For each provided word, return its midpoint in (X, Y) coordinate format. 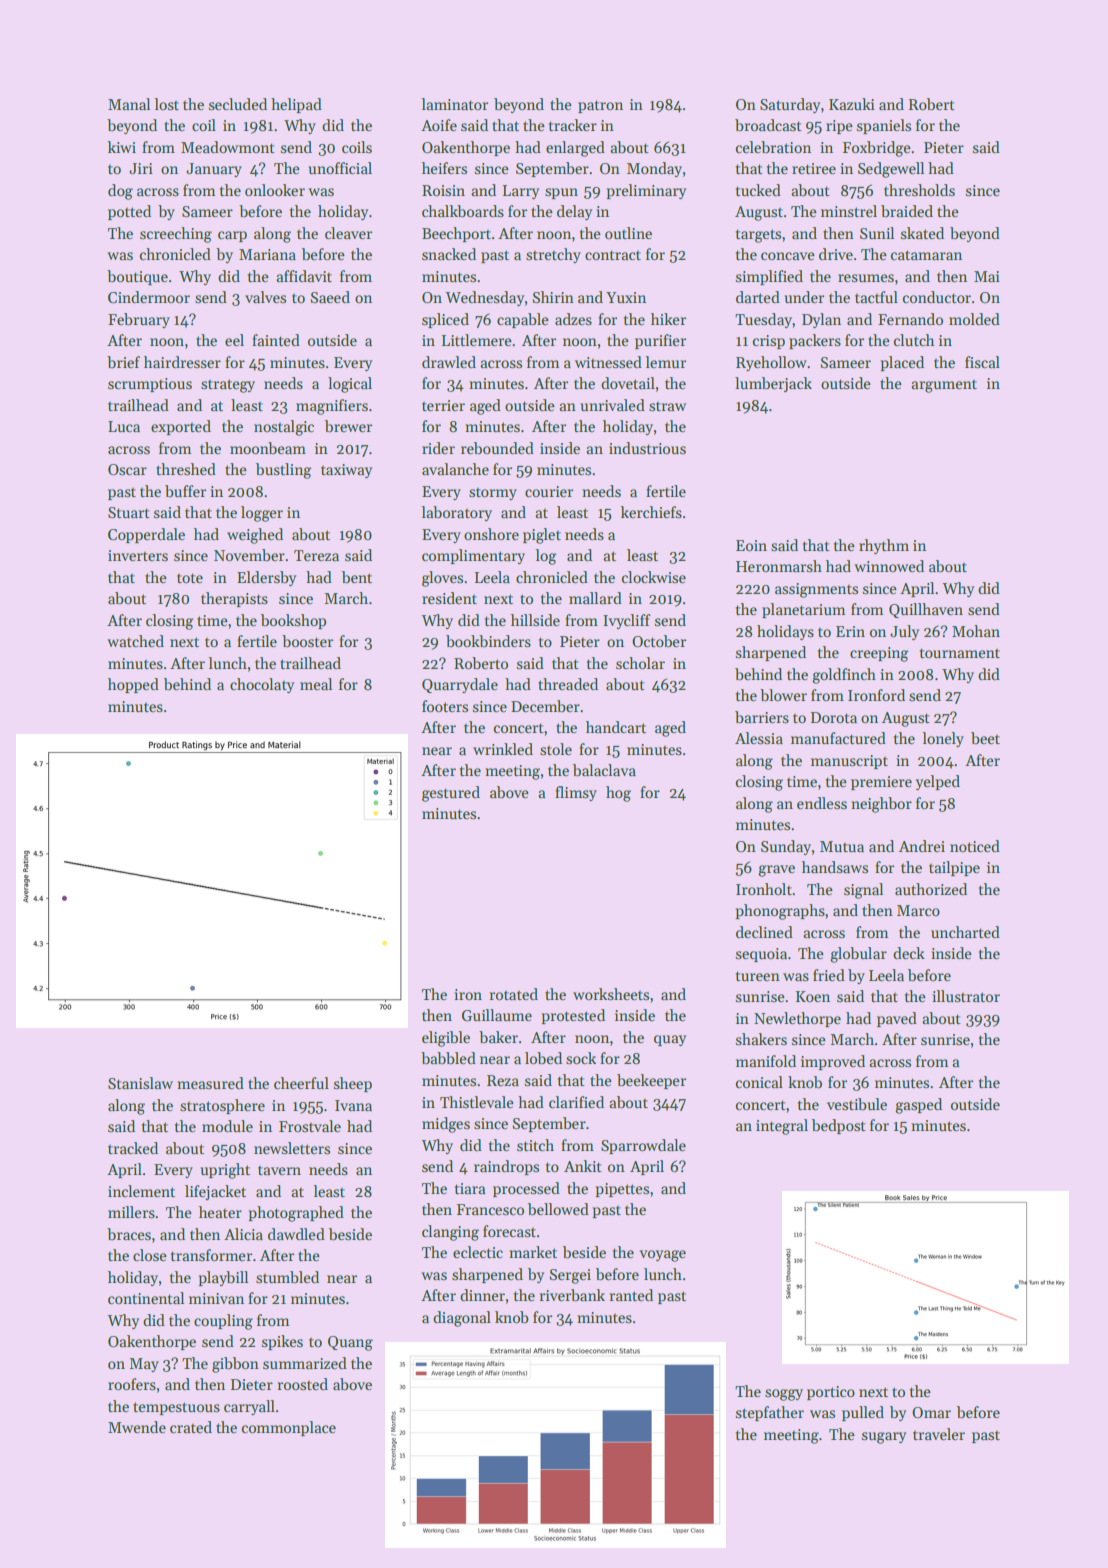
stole (556, 749)
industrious (647, 448)
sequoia (761, 955)
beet (985, 738)
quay (670, 1040)
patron (600, 106)
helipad (296, 105)
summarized (305, 1363)
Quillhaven (926, 610)
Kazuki (852, 104)
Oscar (127, 469)
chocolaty (262, 685)
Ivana (353, 1105)
